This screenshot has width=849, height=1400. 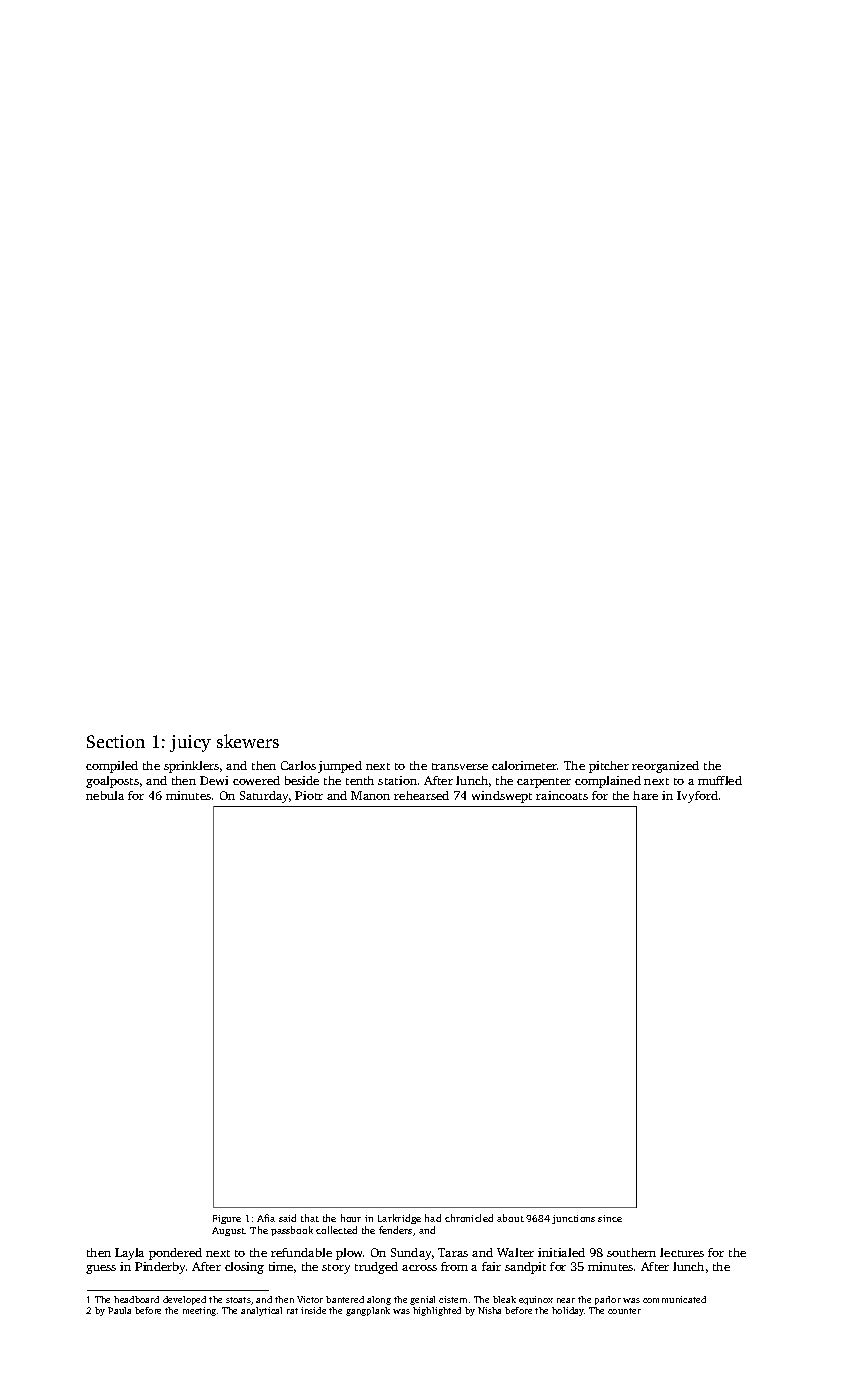 What do you see at coordinates (562, 795) in the screenshot?
I see `raincoats` at bounding box center [562, 795].
